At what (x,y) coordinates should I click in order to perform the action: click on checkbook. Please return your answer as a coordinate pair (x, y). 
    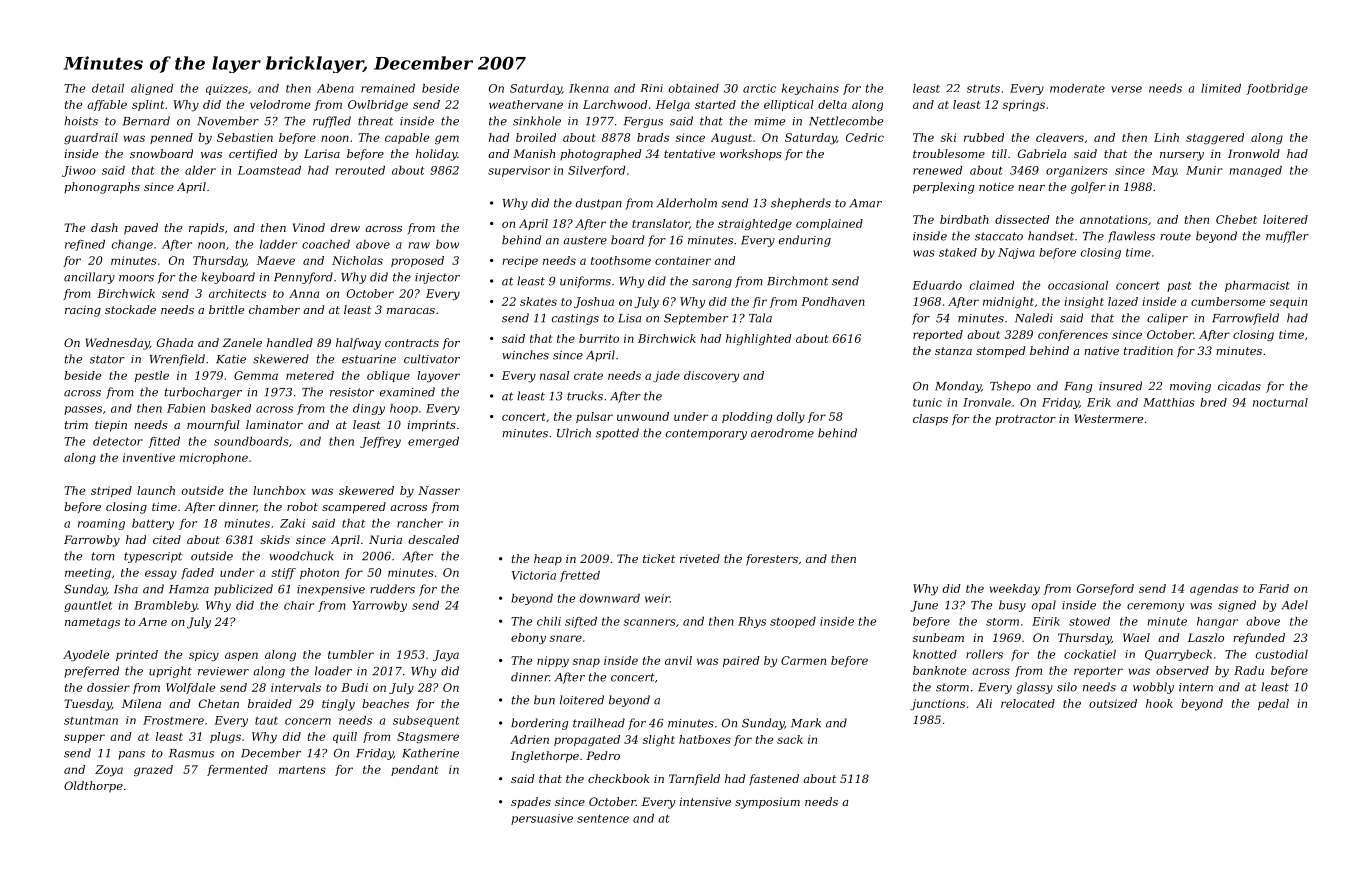
    Looking at the image, I should click on (619, 778).
